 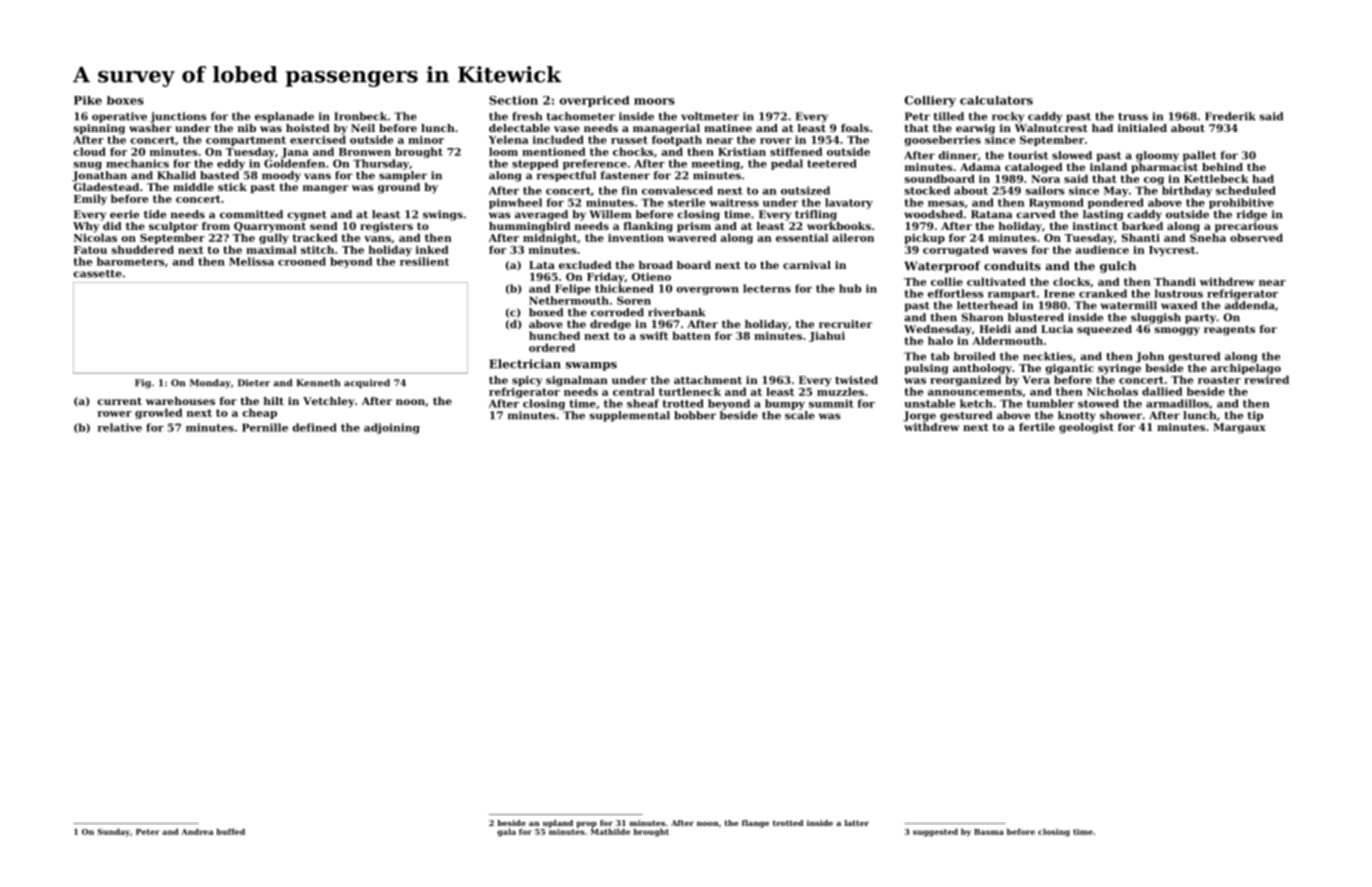 I want to click on supplemental, so click(x=629, y=416).
